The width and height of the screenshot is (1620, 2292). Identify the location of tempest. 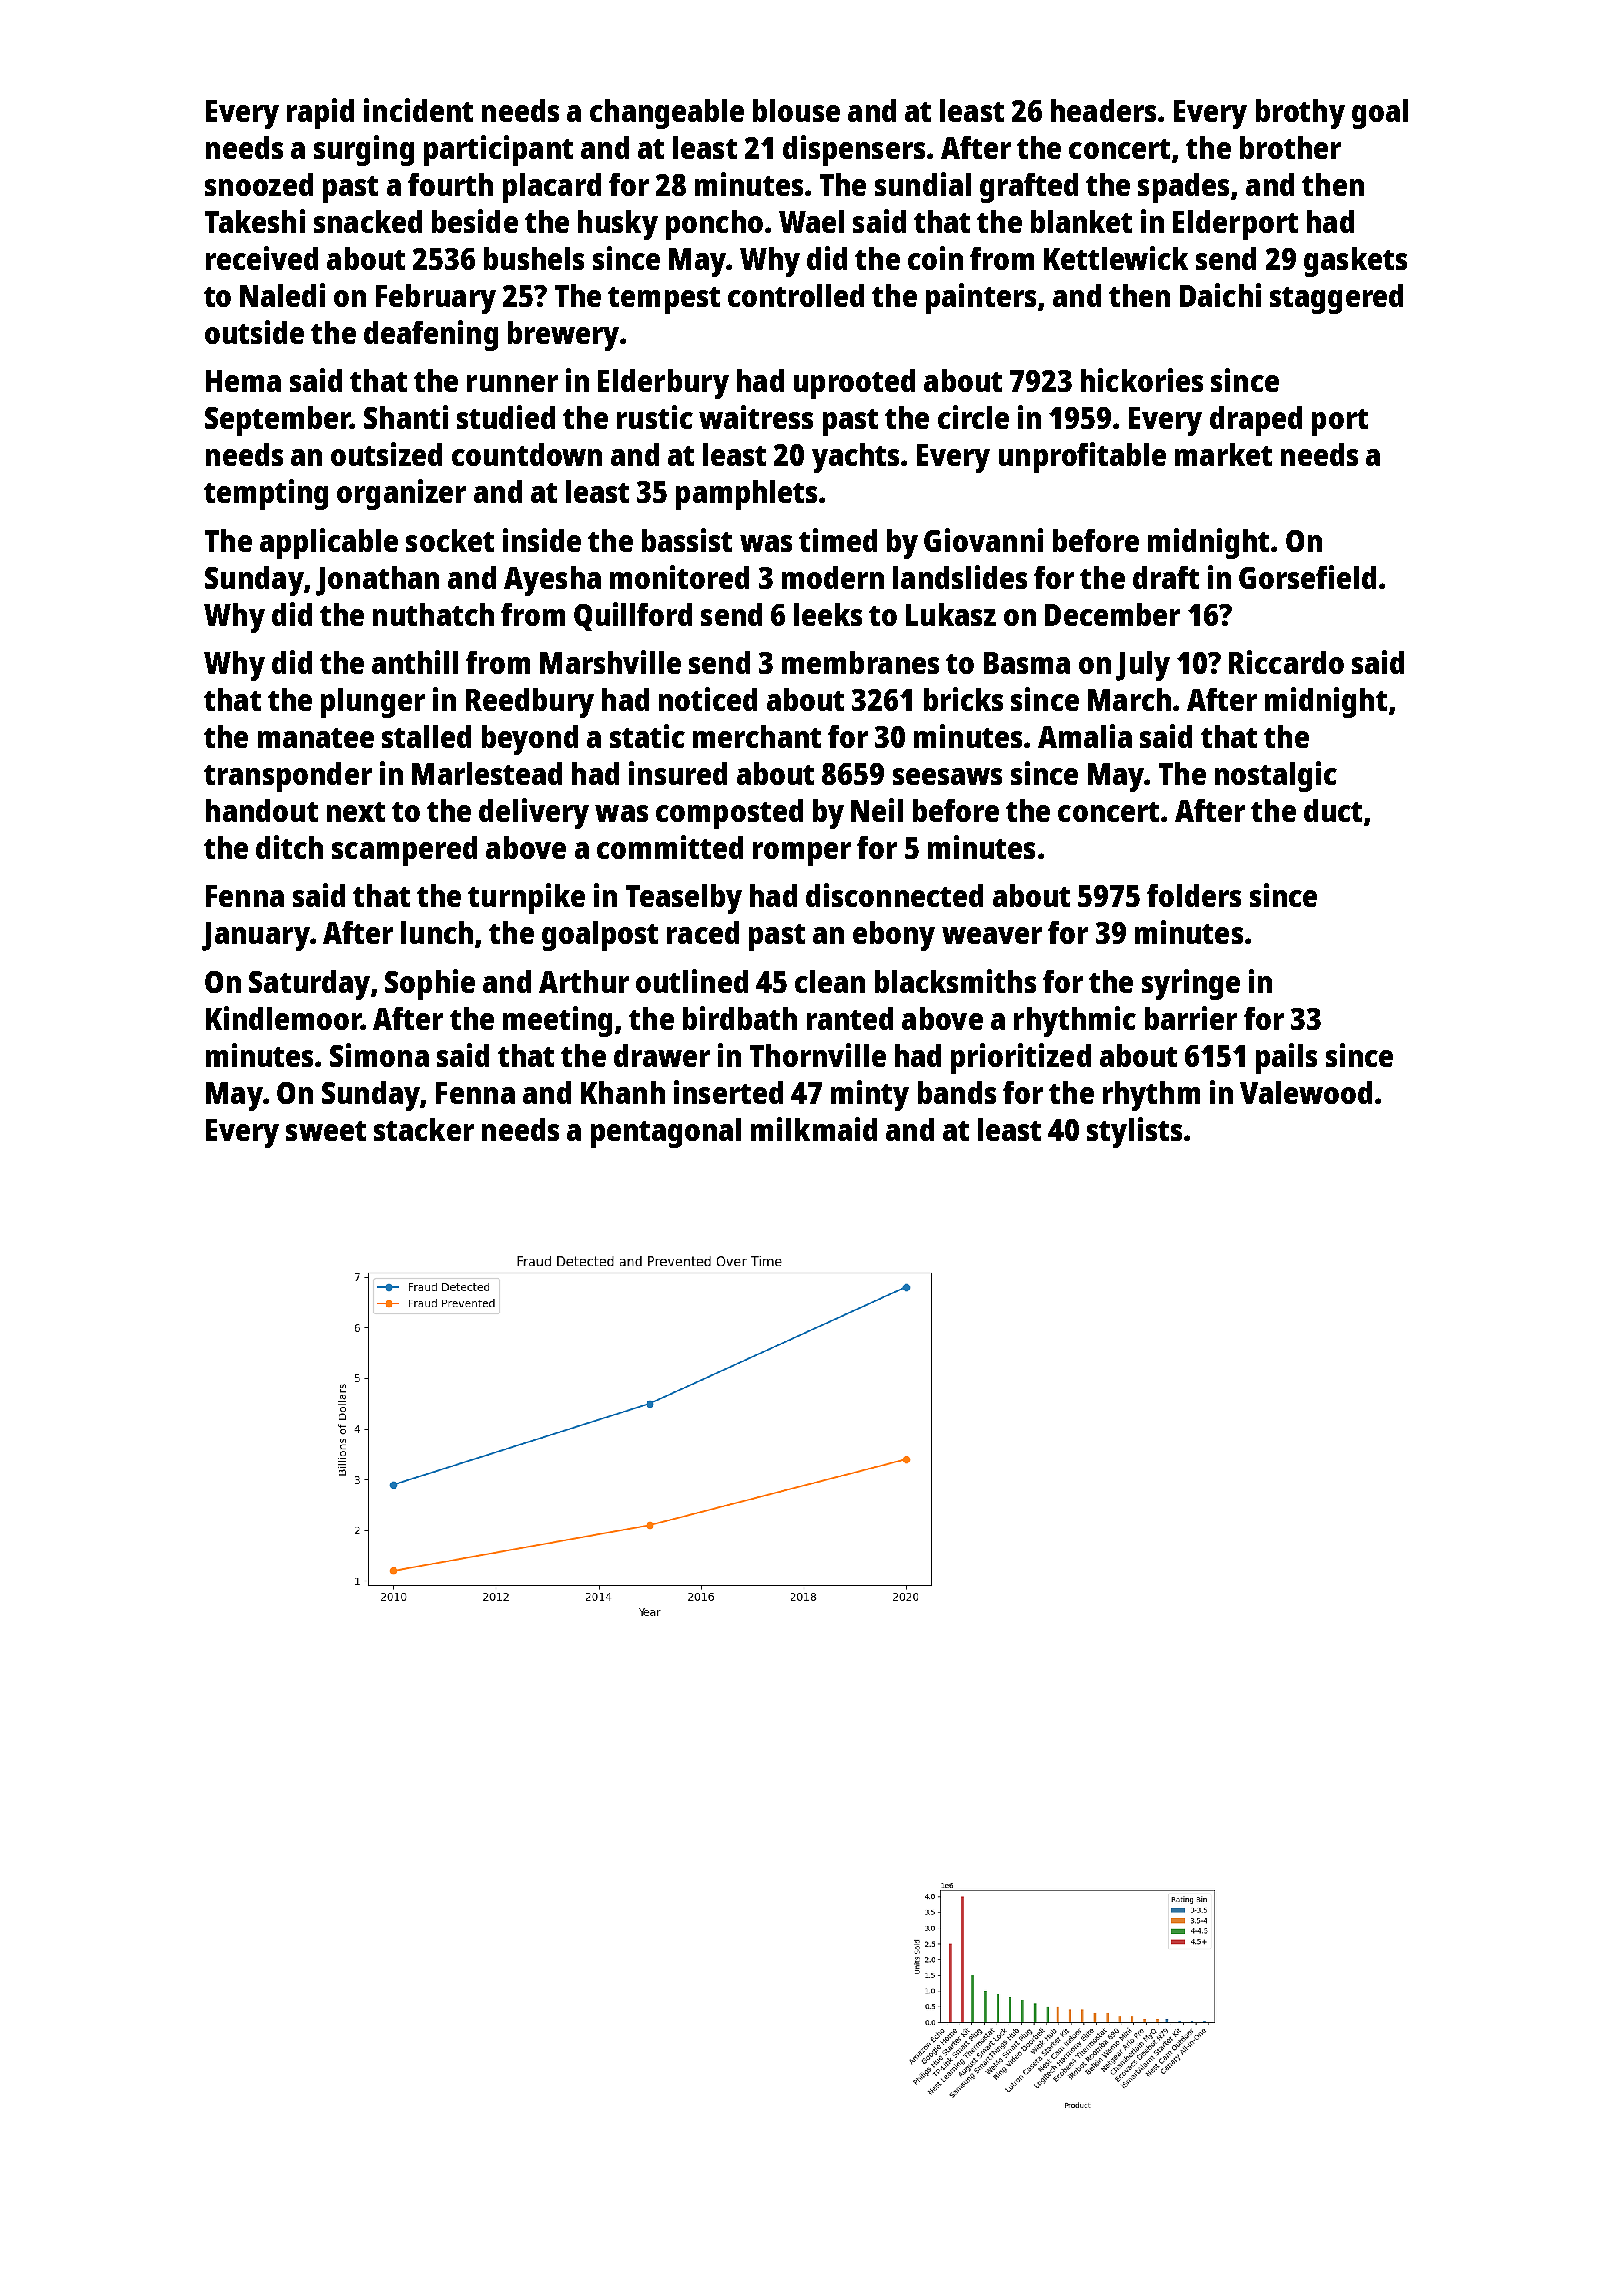
(664, 300).
